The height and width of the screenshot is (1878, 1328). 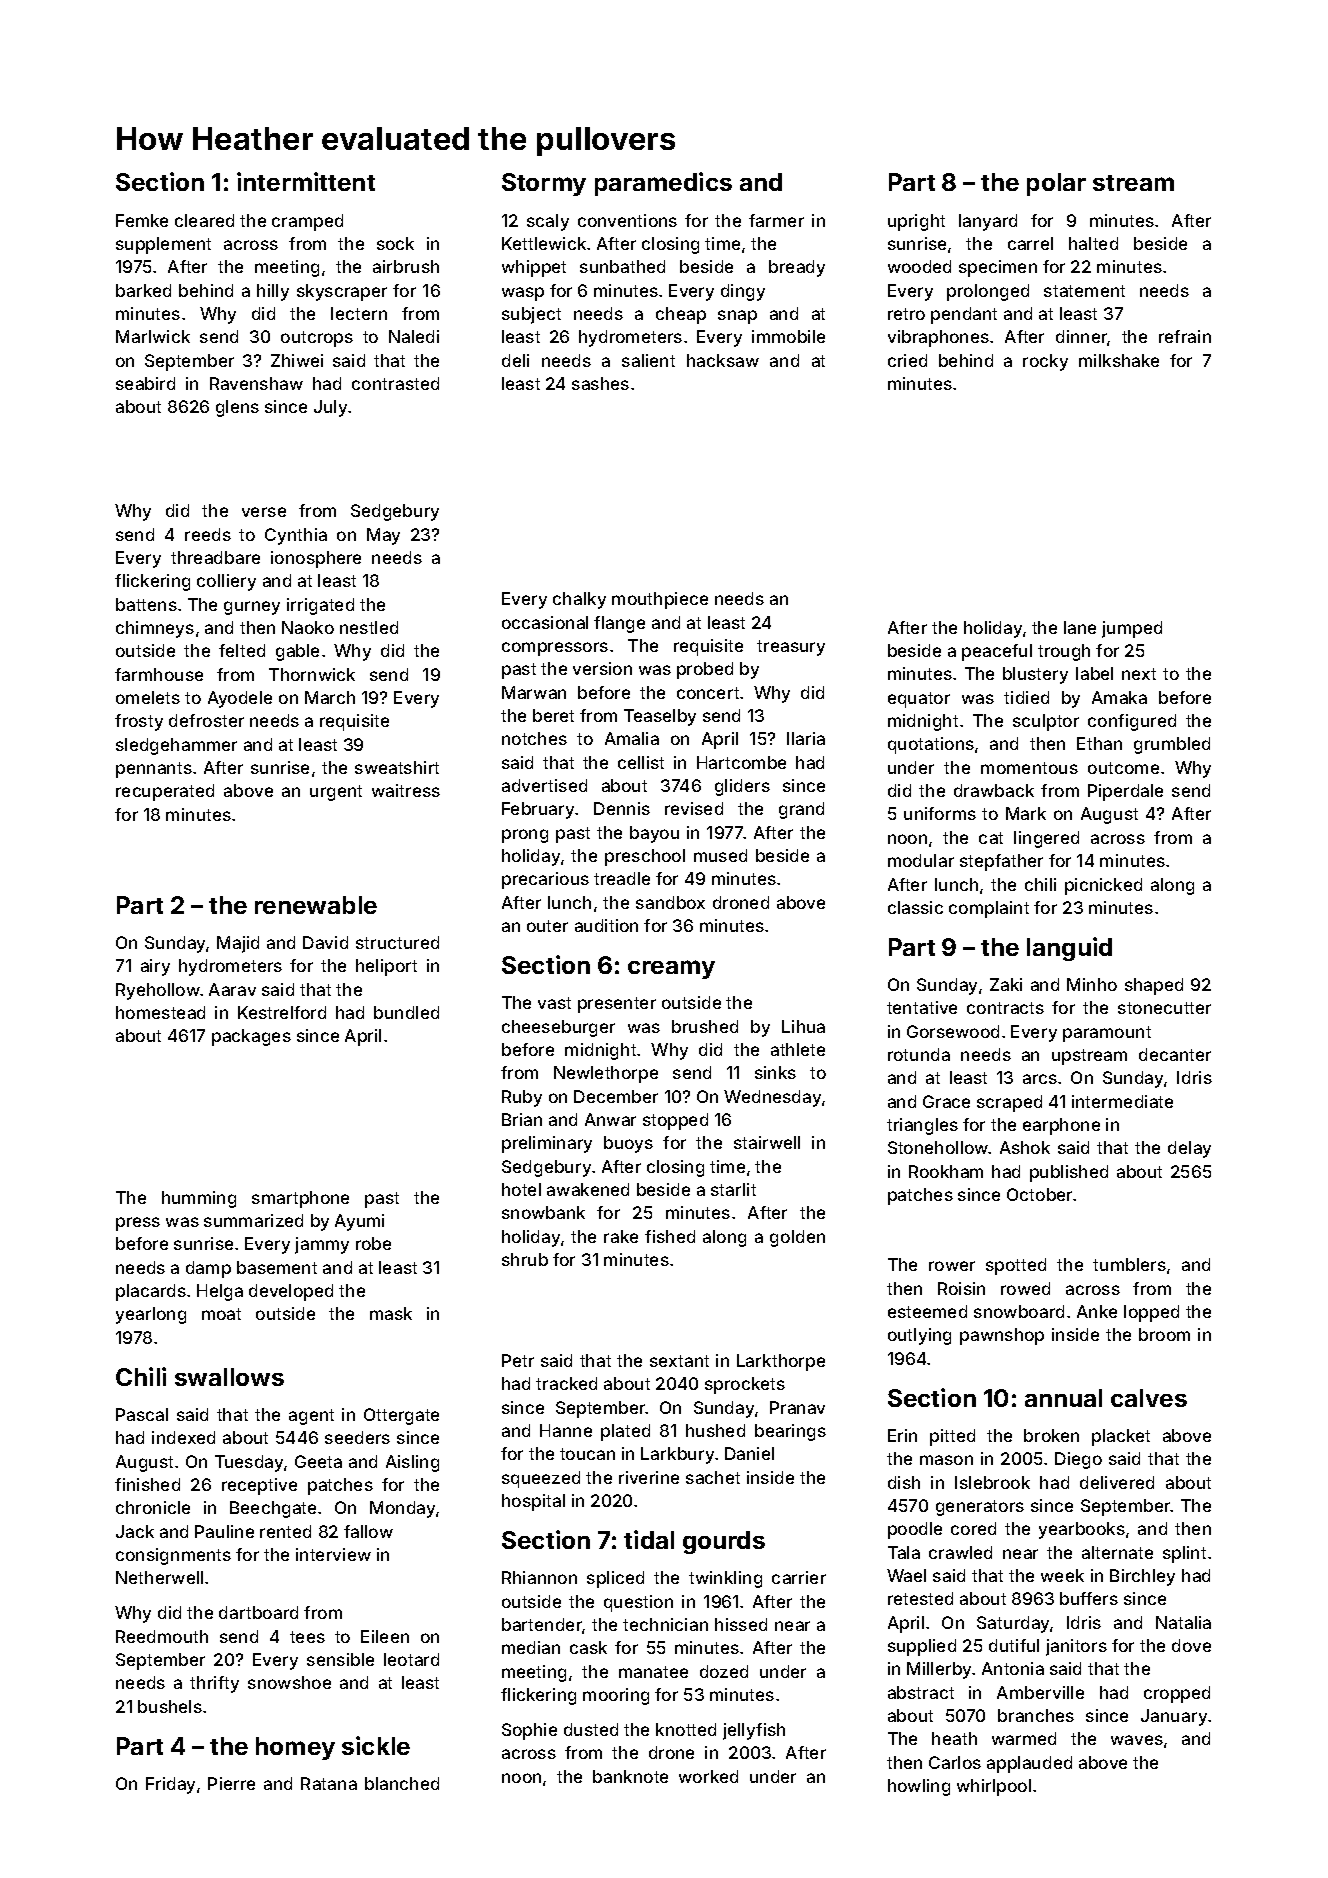 I want to click on picnicked, so click(x=1103, y=886).
